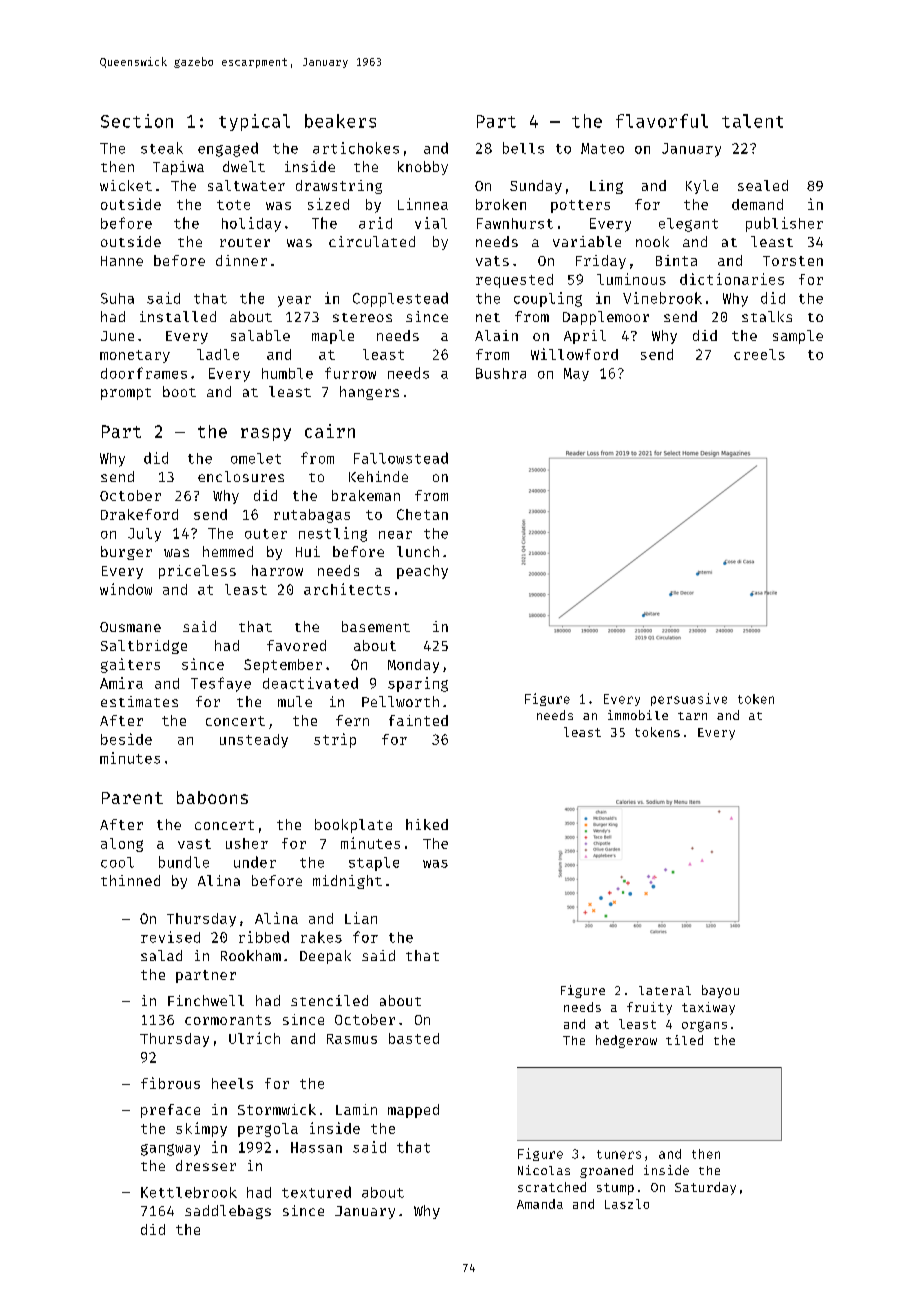  Describe the element at coordinates (619, 1154) in the screenshot. I see `tuners` at that location.
